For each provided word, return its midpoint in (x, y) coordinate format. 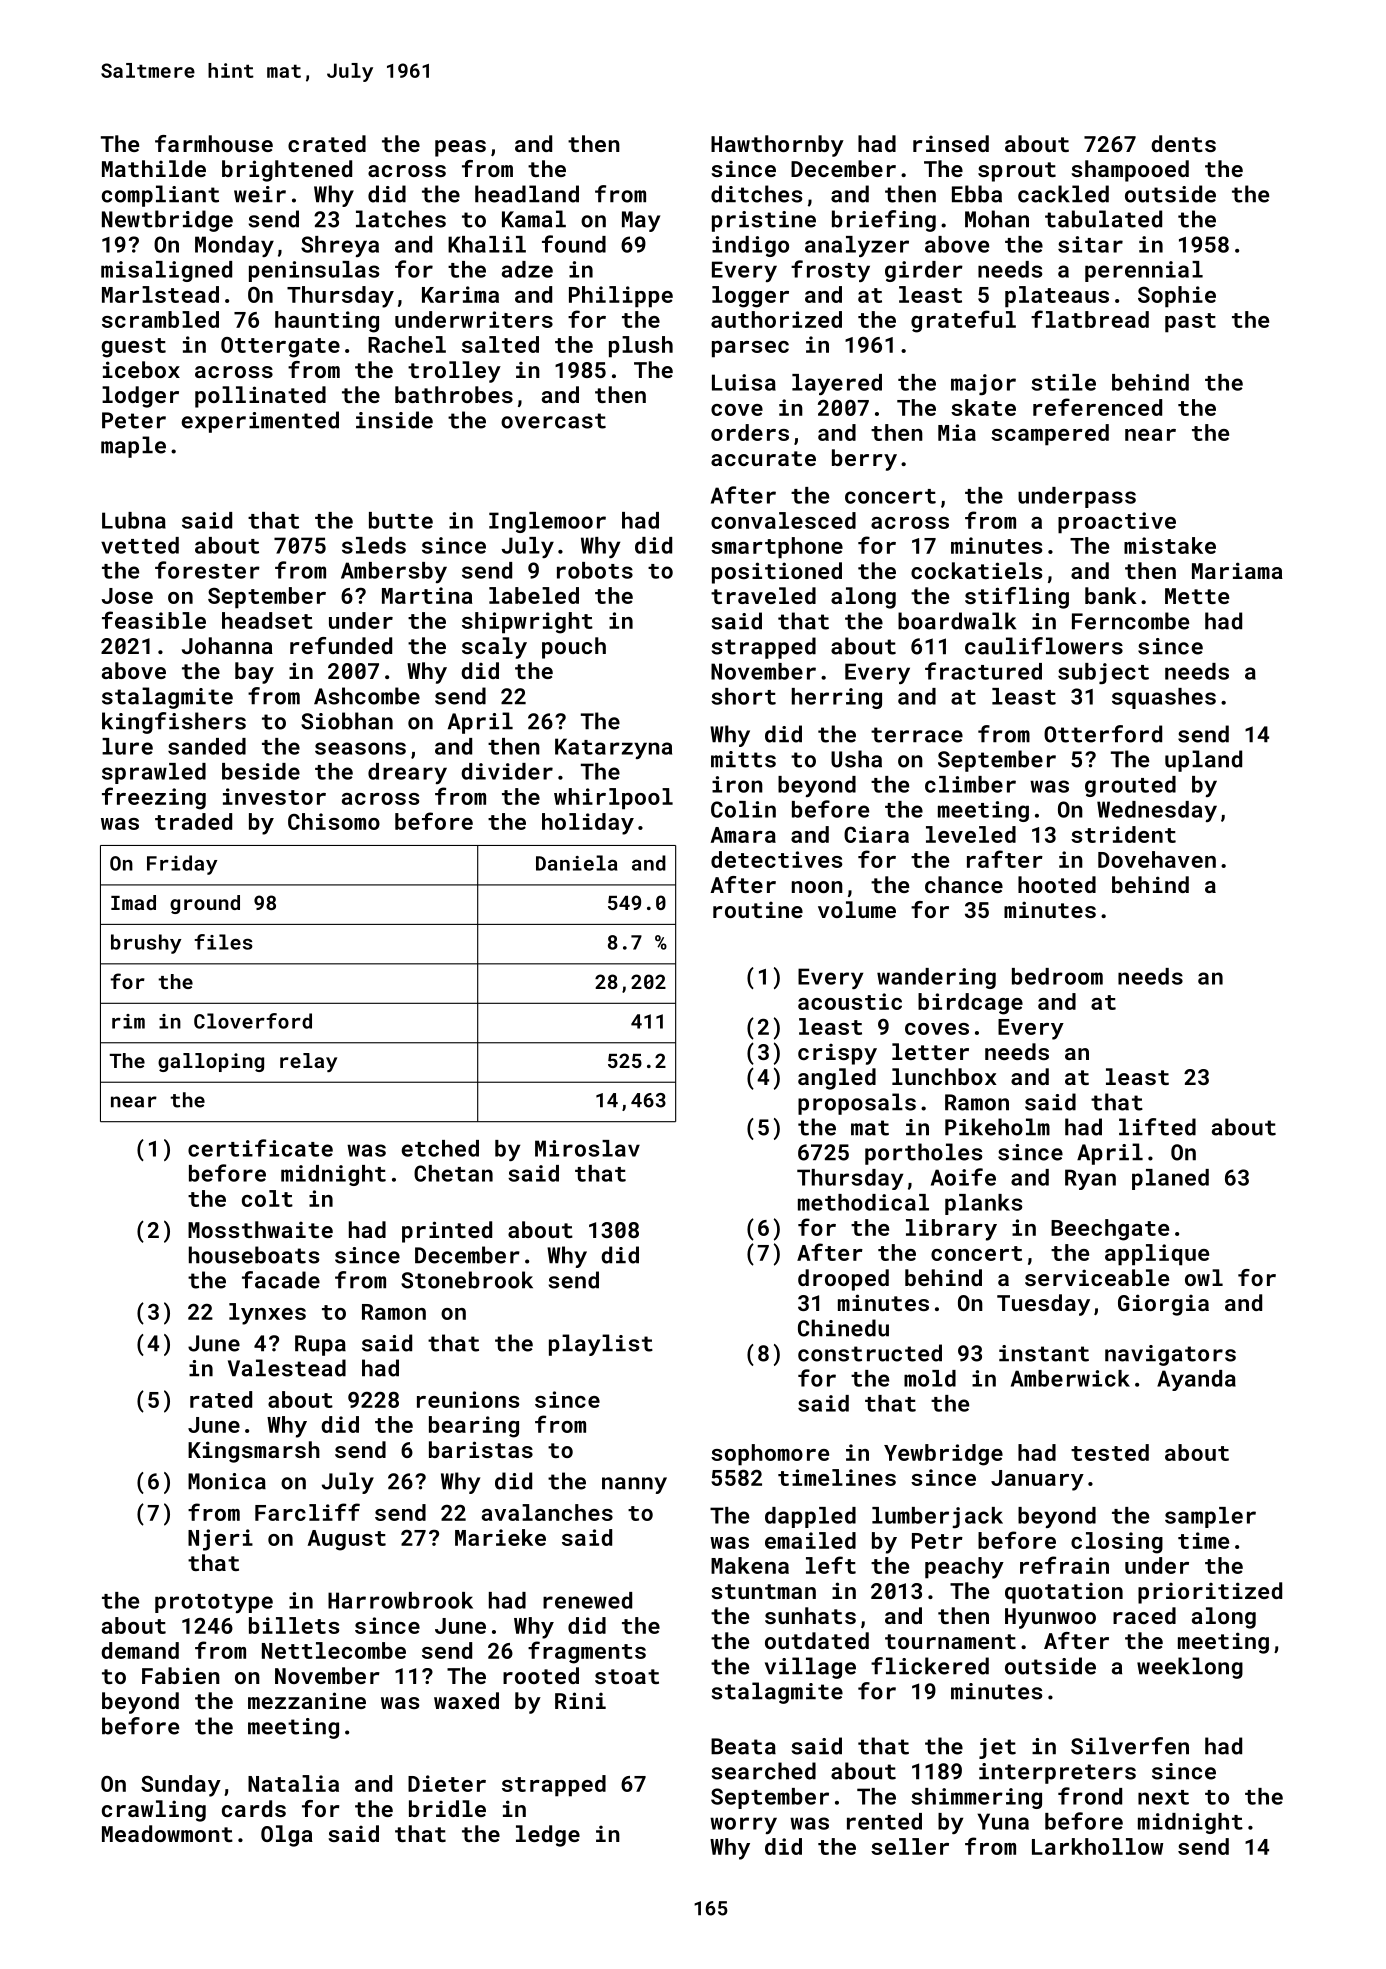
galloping (211, 1062)
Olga (287, 1836)
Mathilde (154, 168)
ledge (548, 1836)
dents (1183, 143)
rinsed (951, 143)
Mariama (1237, 570)
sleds (374, 545)
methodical (863, 1202)
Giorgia (1163, 1305)
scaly (494, 648)
